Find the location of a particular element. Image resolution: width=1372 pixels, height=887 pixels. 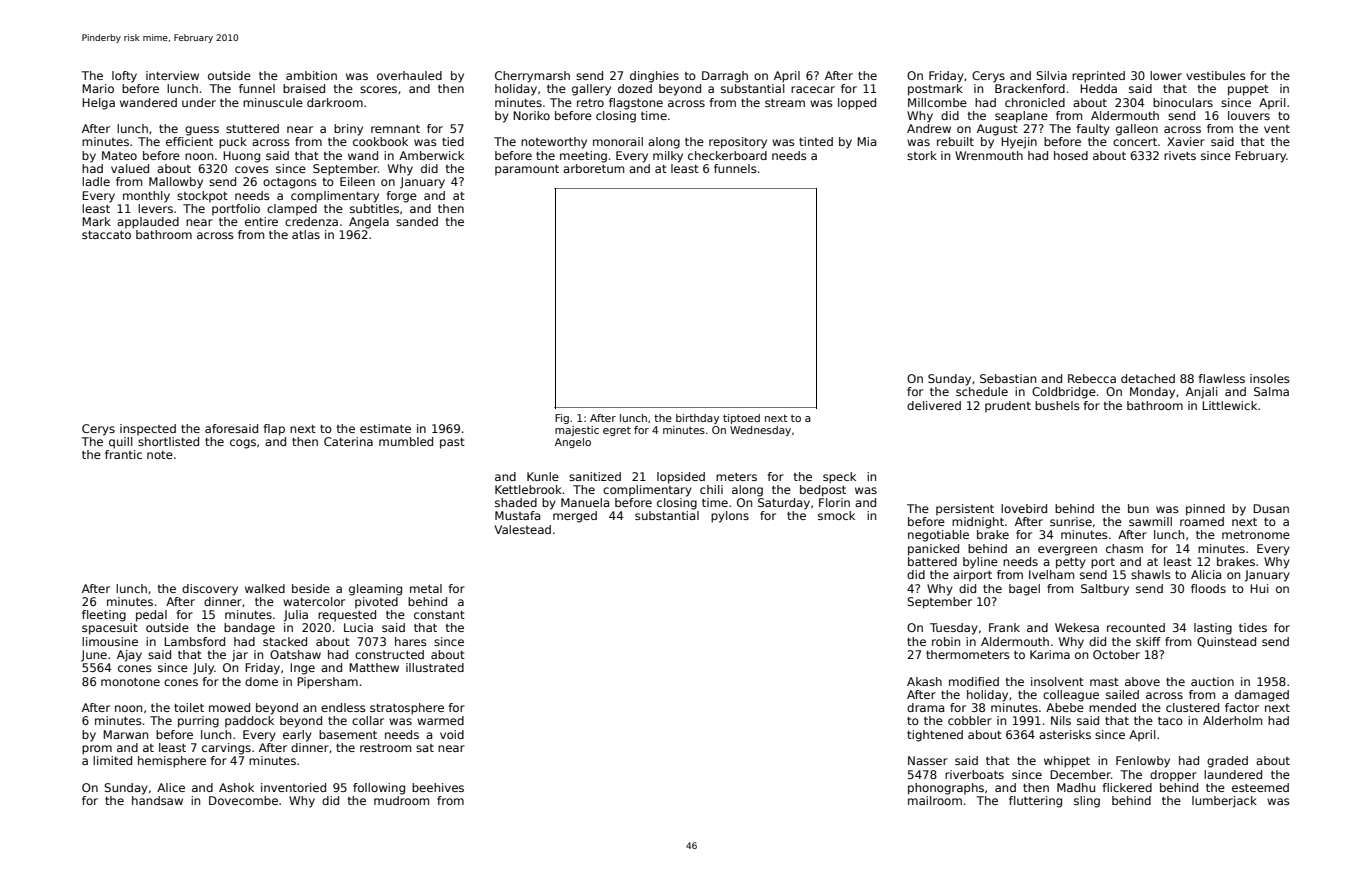

pinned is located at coordinates (1205, 510).
